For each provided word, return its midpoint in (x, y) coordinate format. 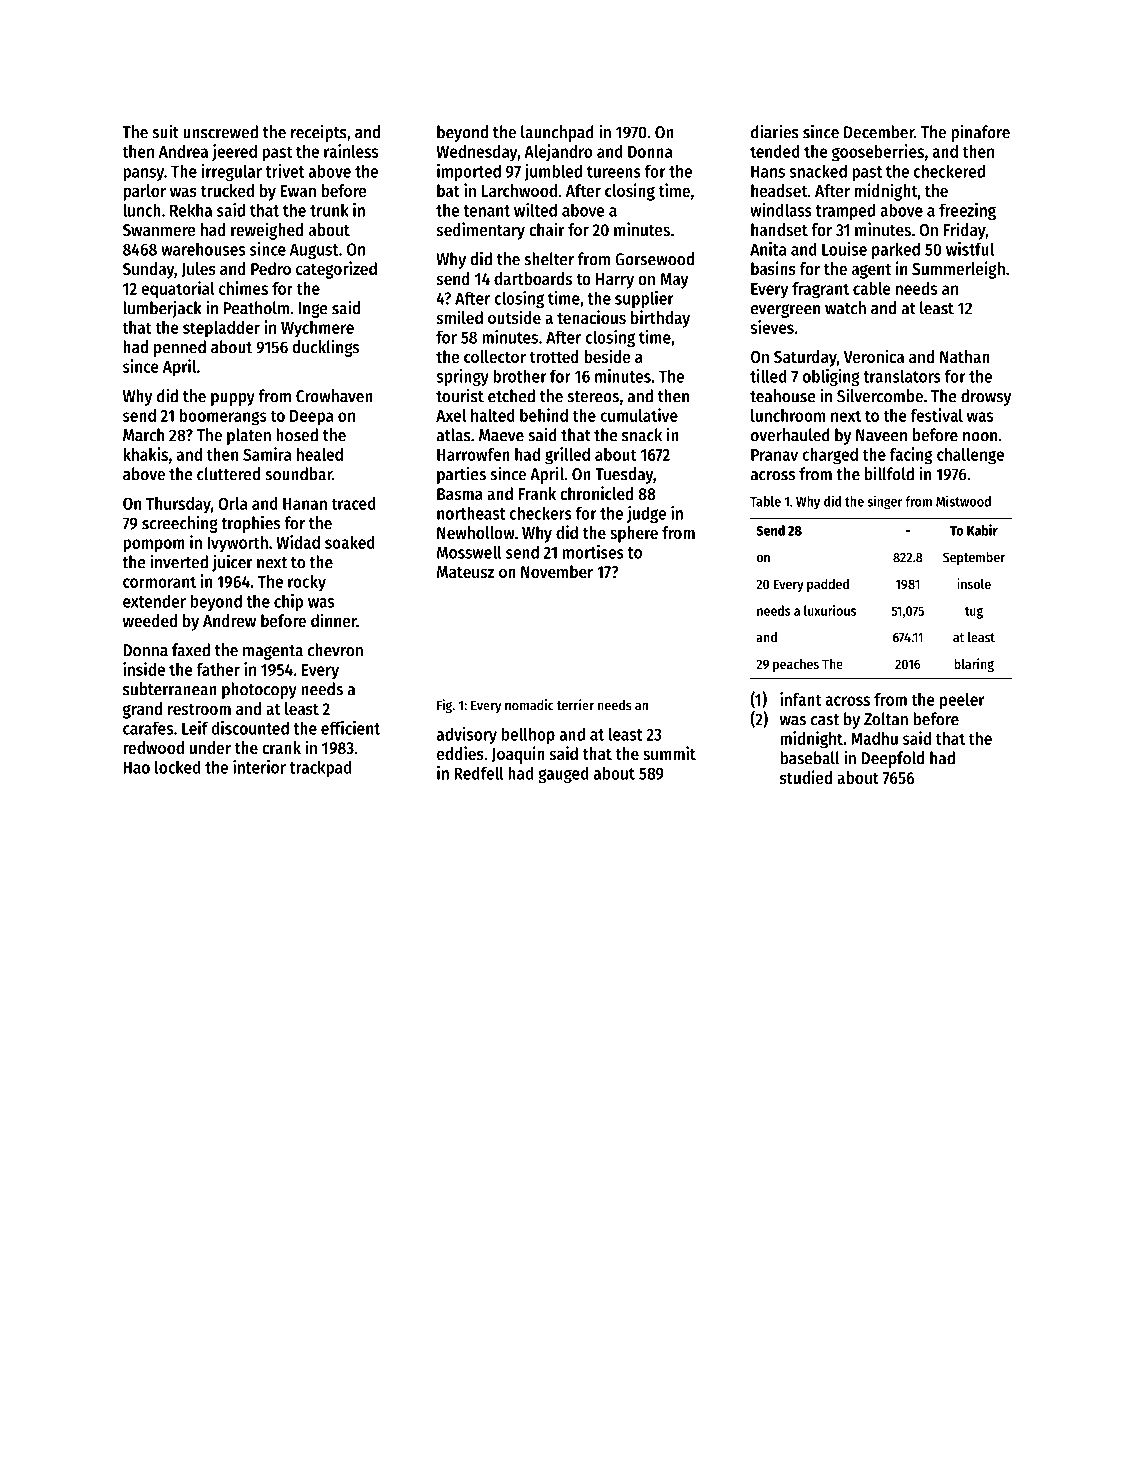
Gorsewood (654, 259)
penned (180, 348)
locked (177, 767)
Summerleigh (958, 270)
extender (154, 601)
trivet (285, 171)
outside (514, 317)
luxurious (830, 610)
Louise (844, 249)
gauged (563, 775)
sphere (634, 534)
